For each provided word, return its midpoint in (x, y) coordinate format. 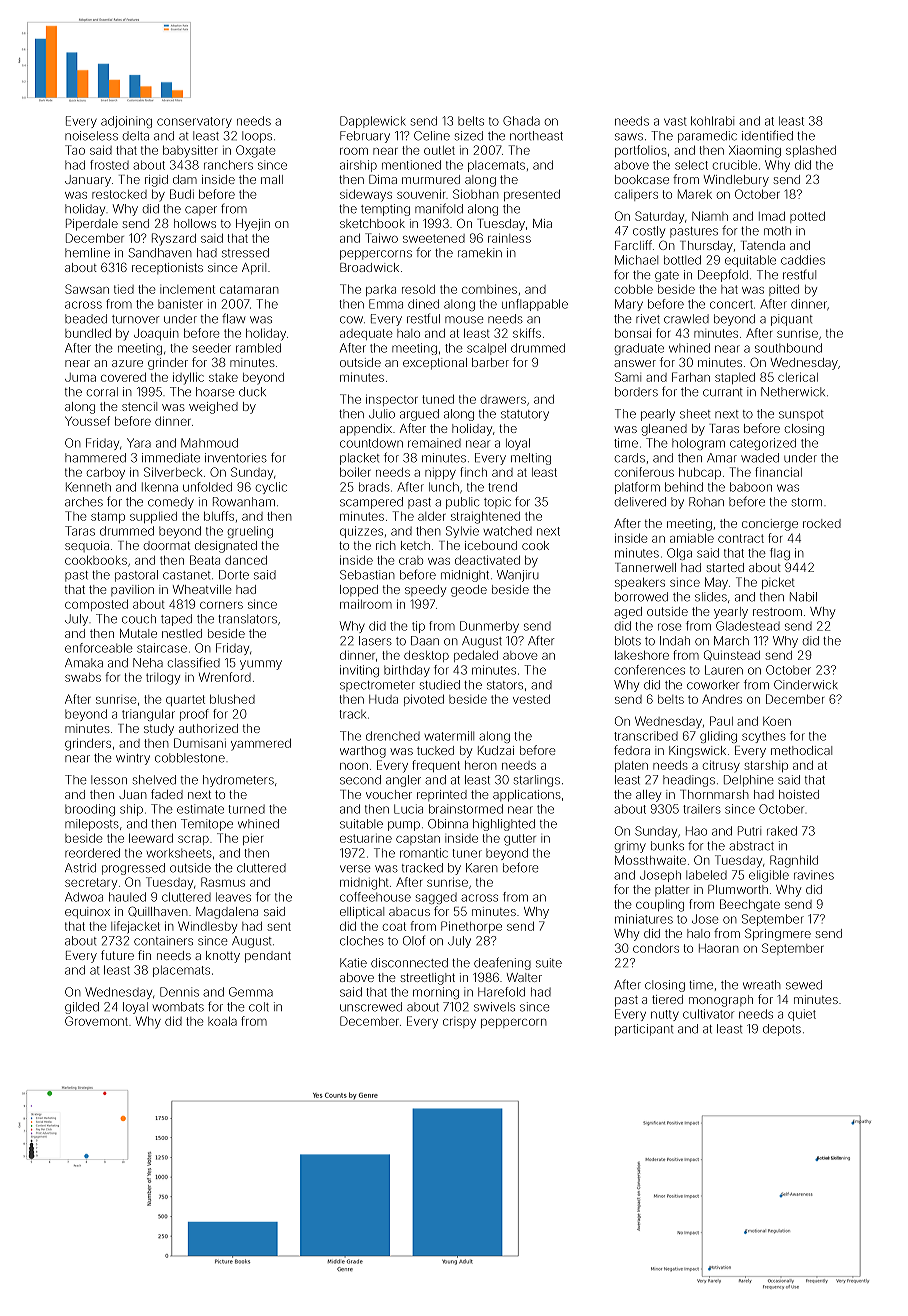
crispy (459, 1024)
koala (222, 1021)
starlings (537, 781)
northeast (536, 136)
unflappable (535, 305)
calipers (636, 195)
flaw (234, 318)
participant (644, 1030)
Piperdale (92, 225)
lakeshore (642, 655)
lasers (375, 641)
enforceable (99, 648)
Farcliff (633, 245)
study (159, 730)
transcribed (646, 736)
